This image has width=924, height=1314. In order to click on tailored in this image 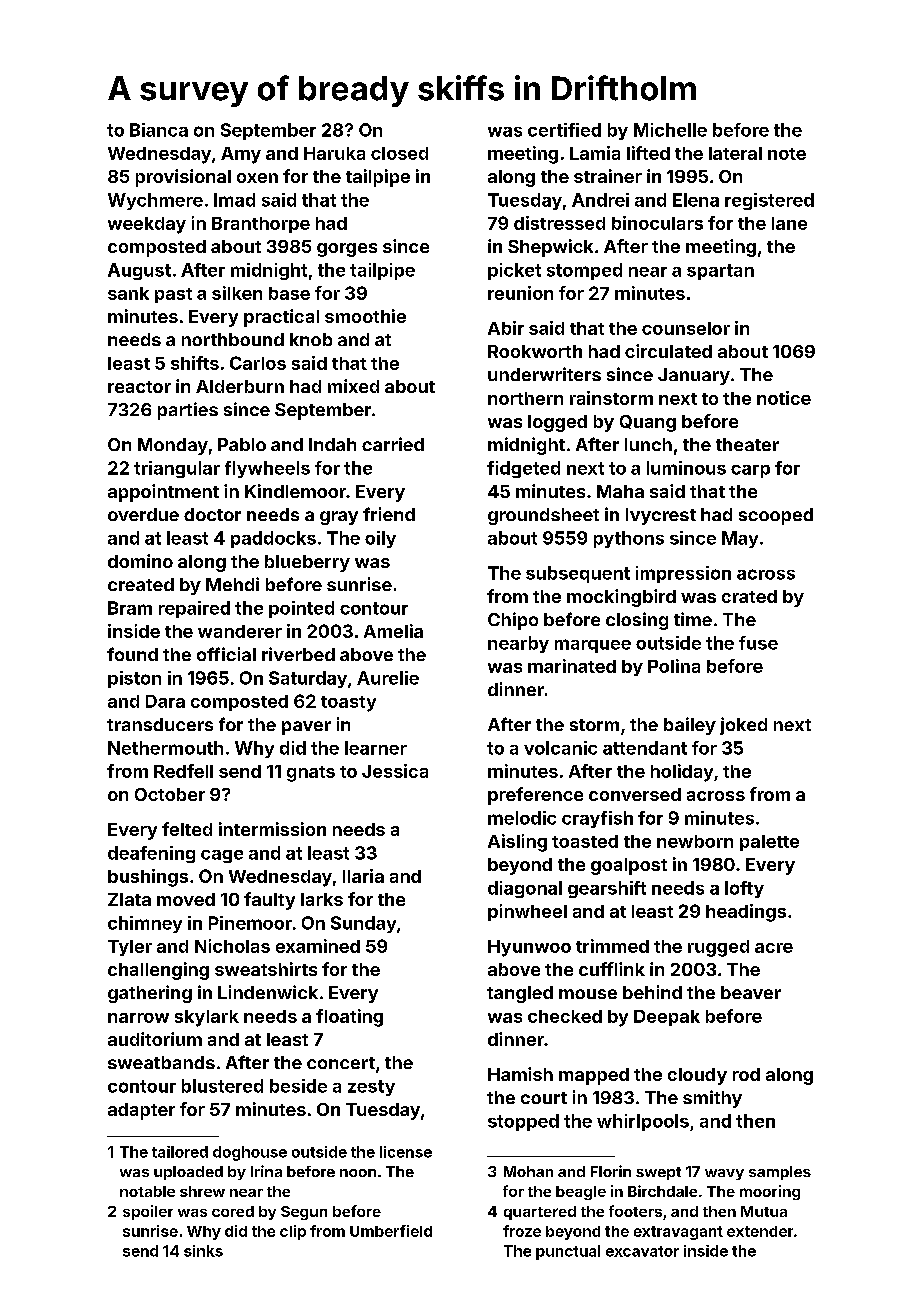, I will do `click(180, 1152)`.
